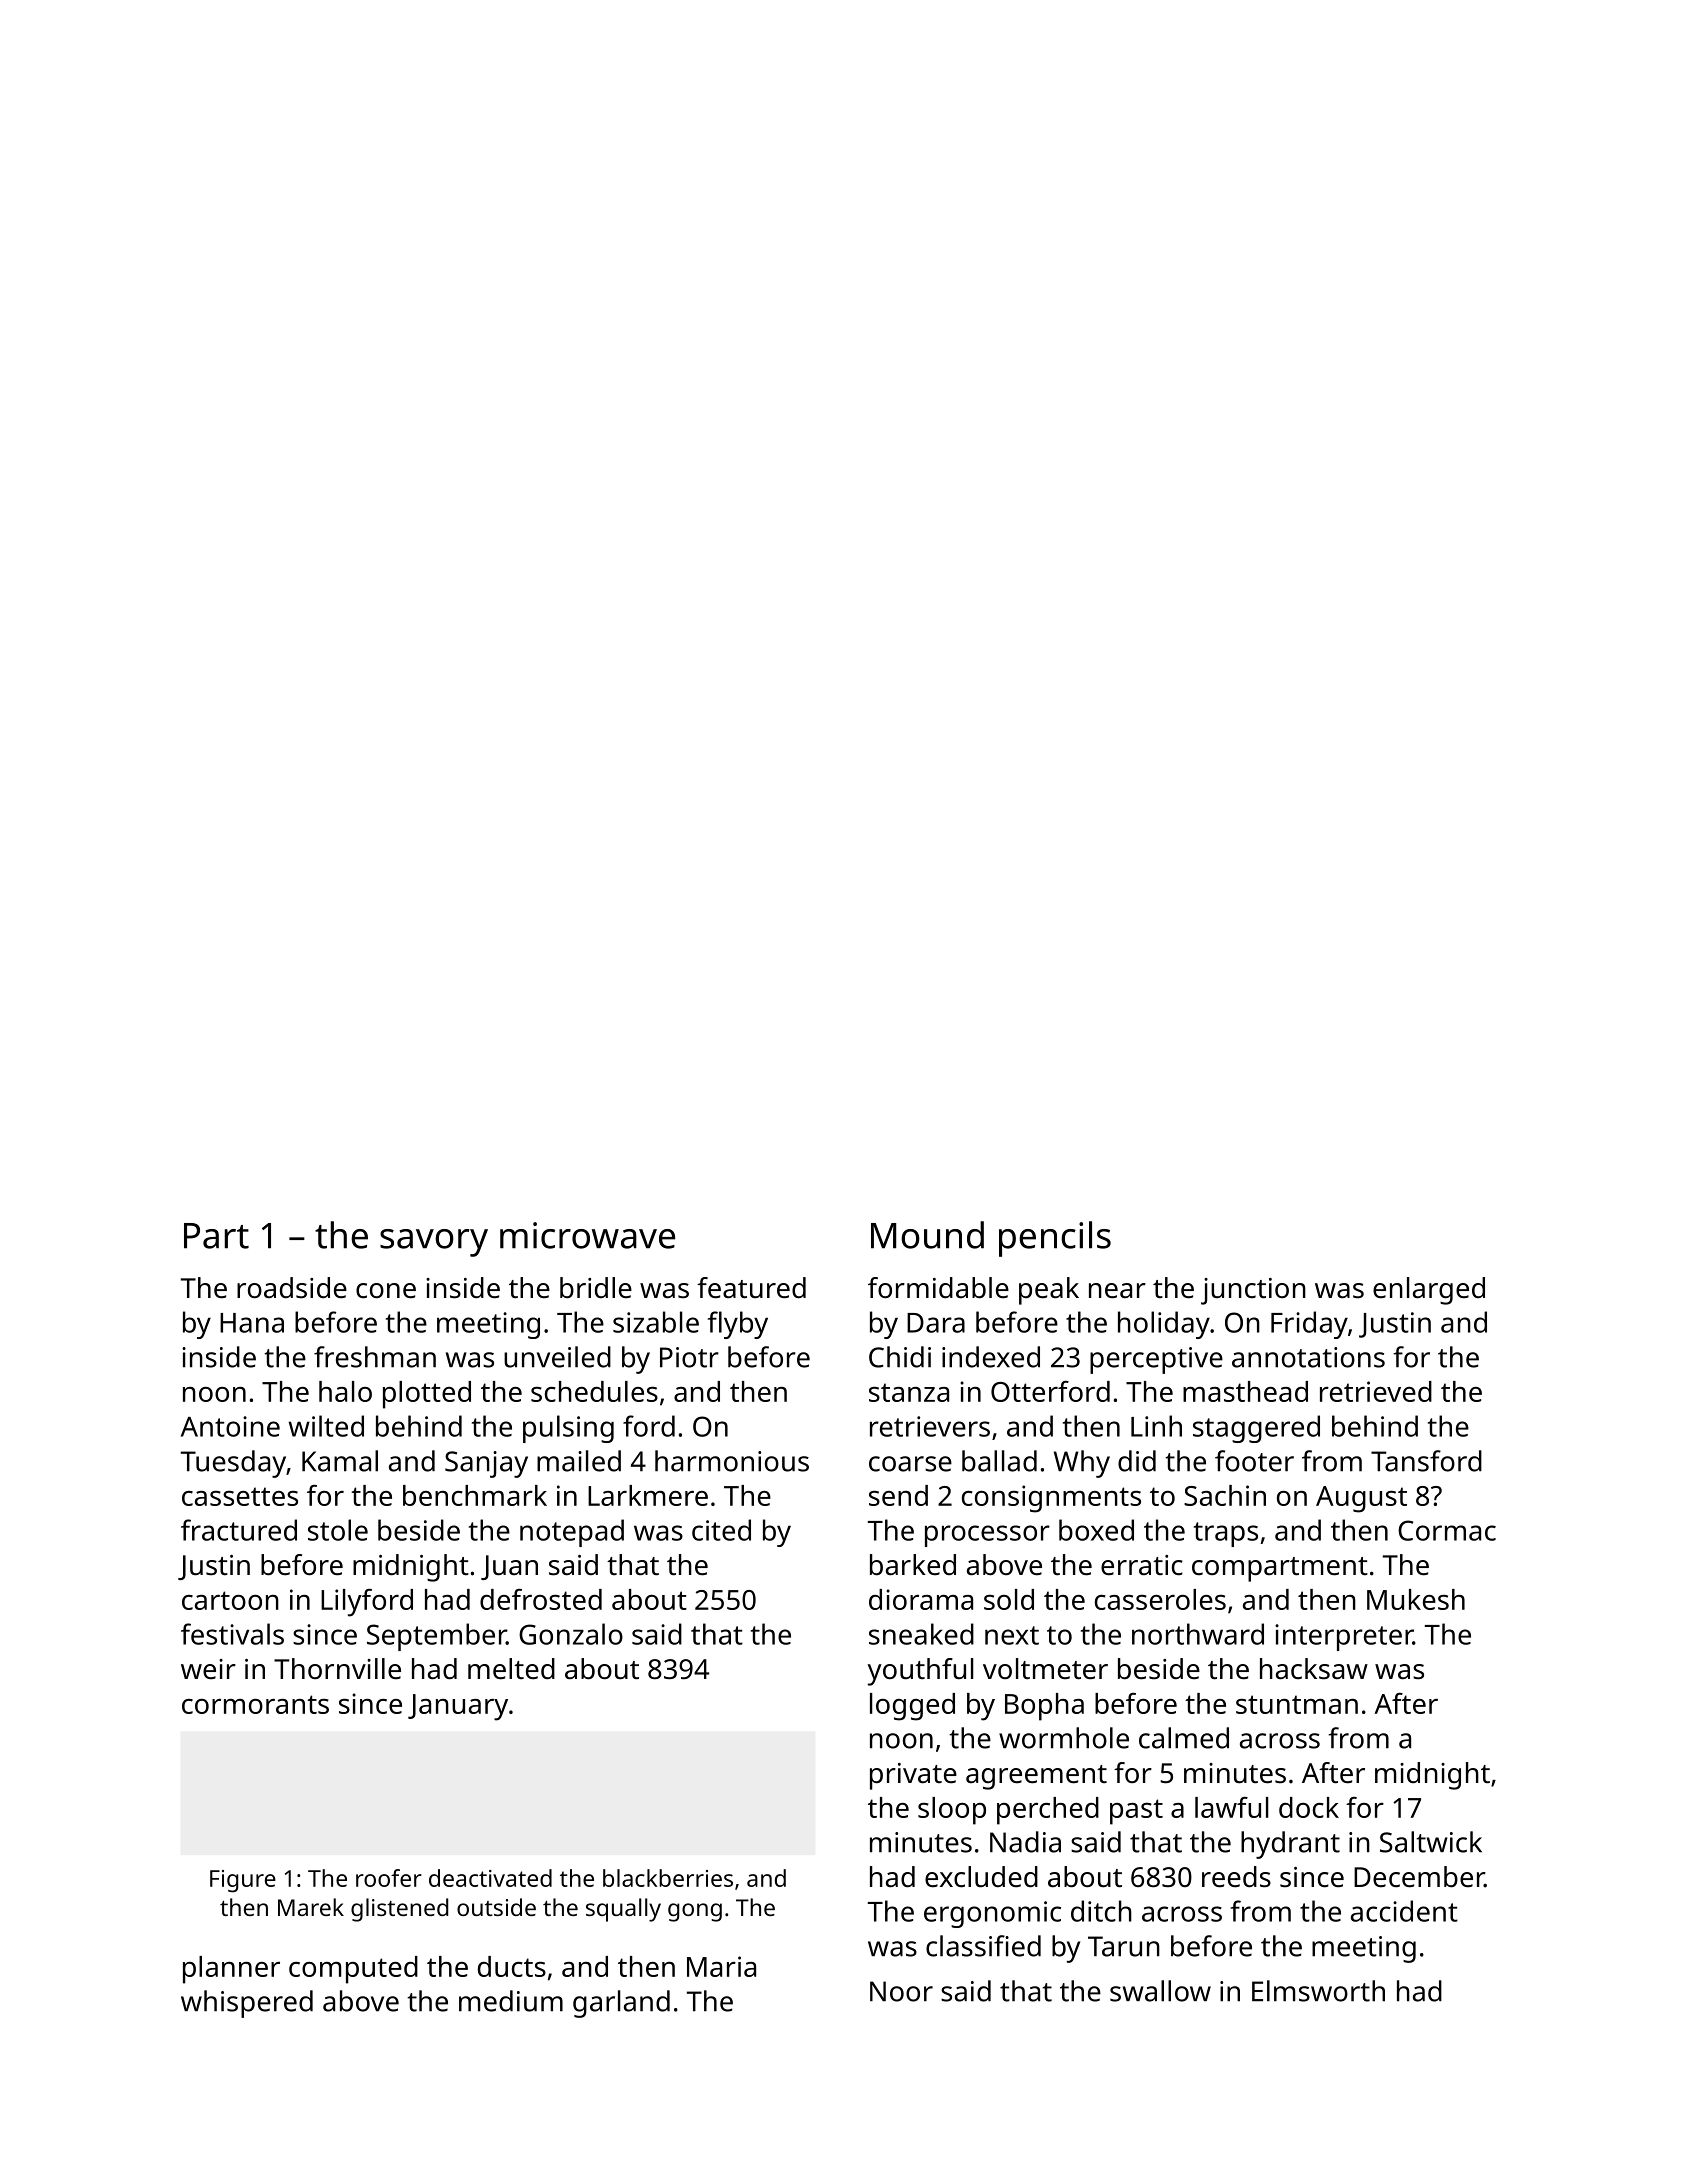 This image has height=2178, width=1683. Describe the element at coordinates (511, 2001) in the image. I see `medium` at that location.
